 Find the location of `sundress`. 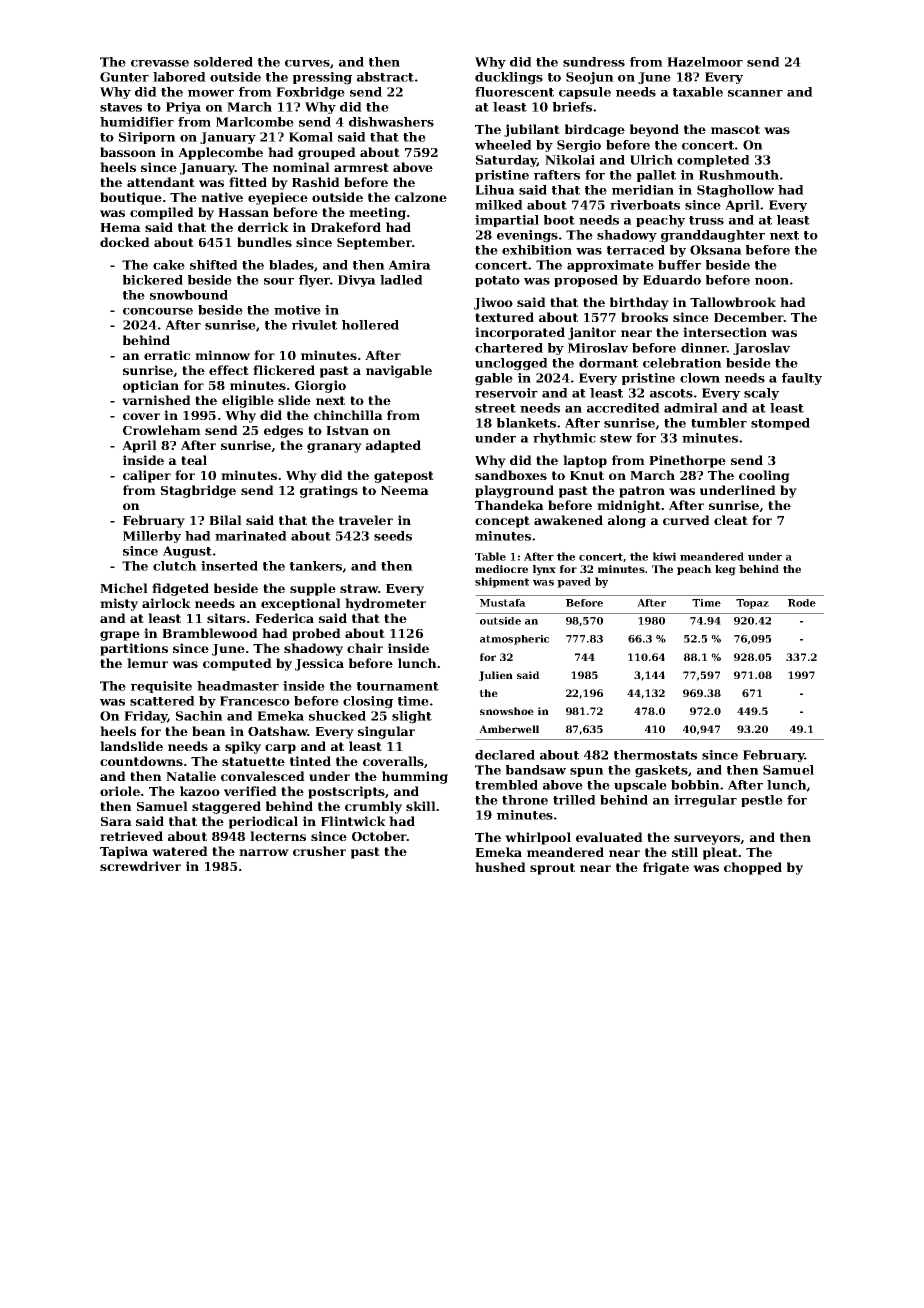

sundress is located at coordinates (594, 62).
